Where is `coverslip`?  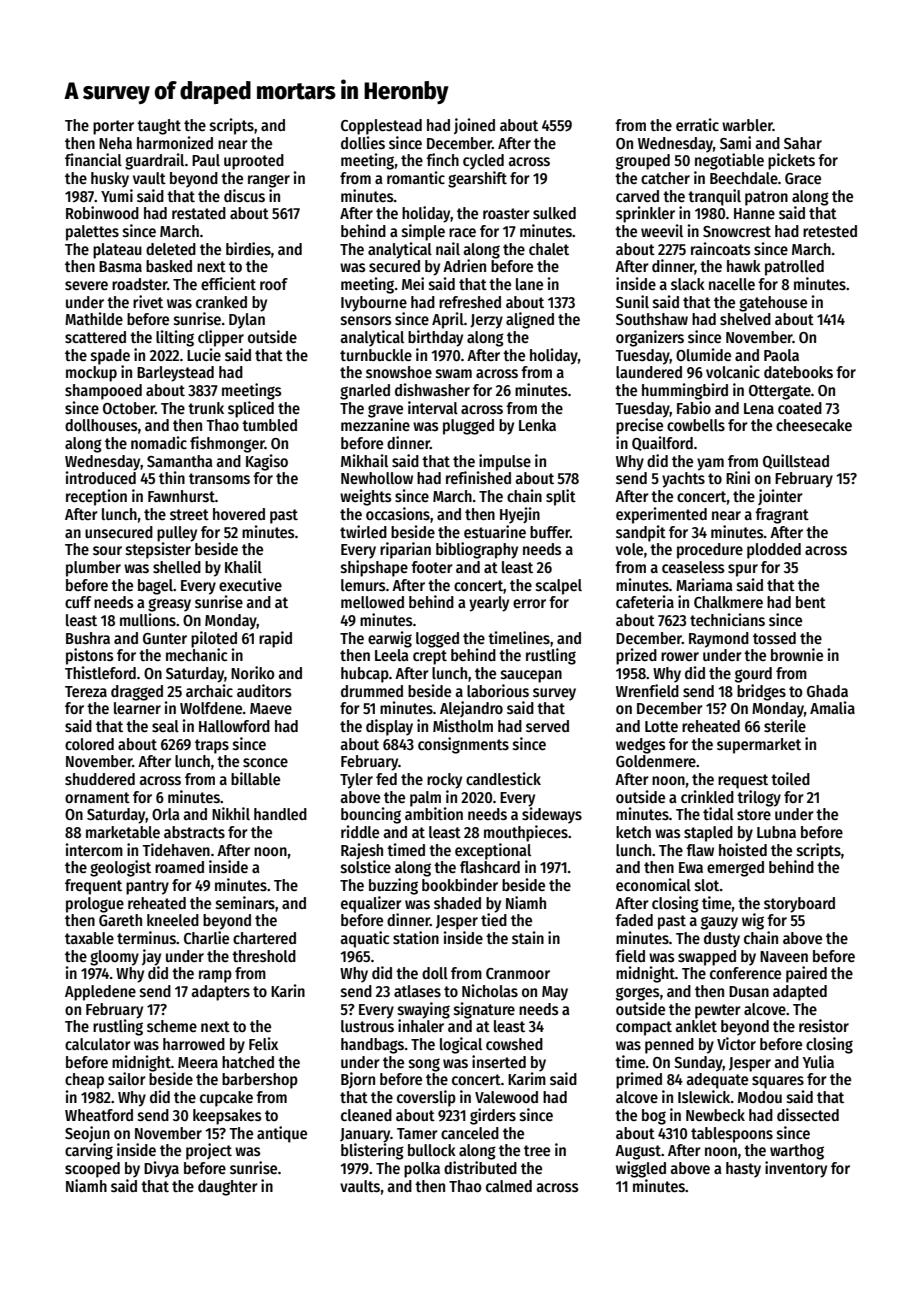 coverslip is located at coordinates (426, 1098).
